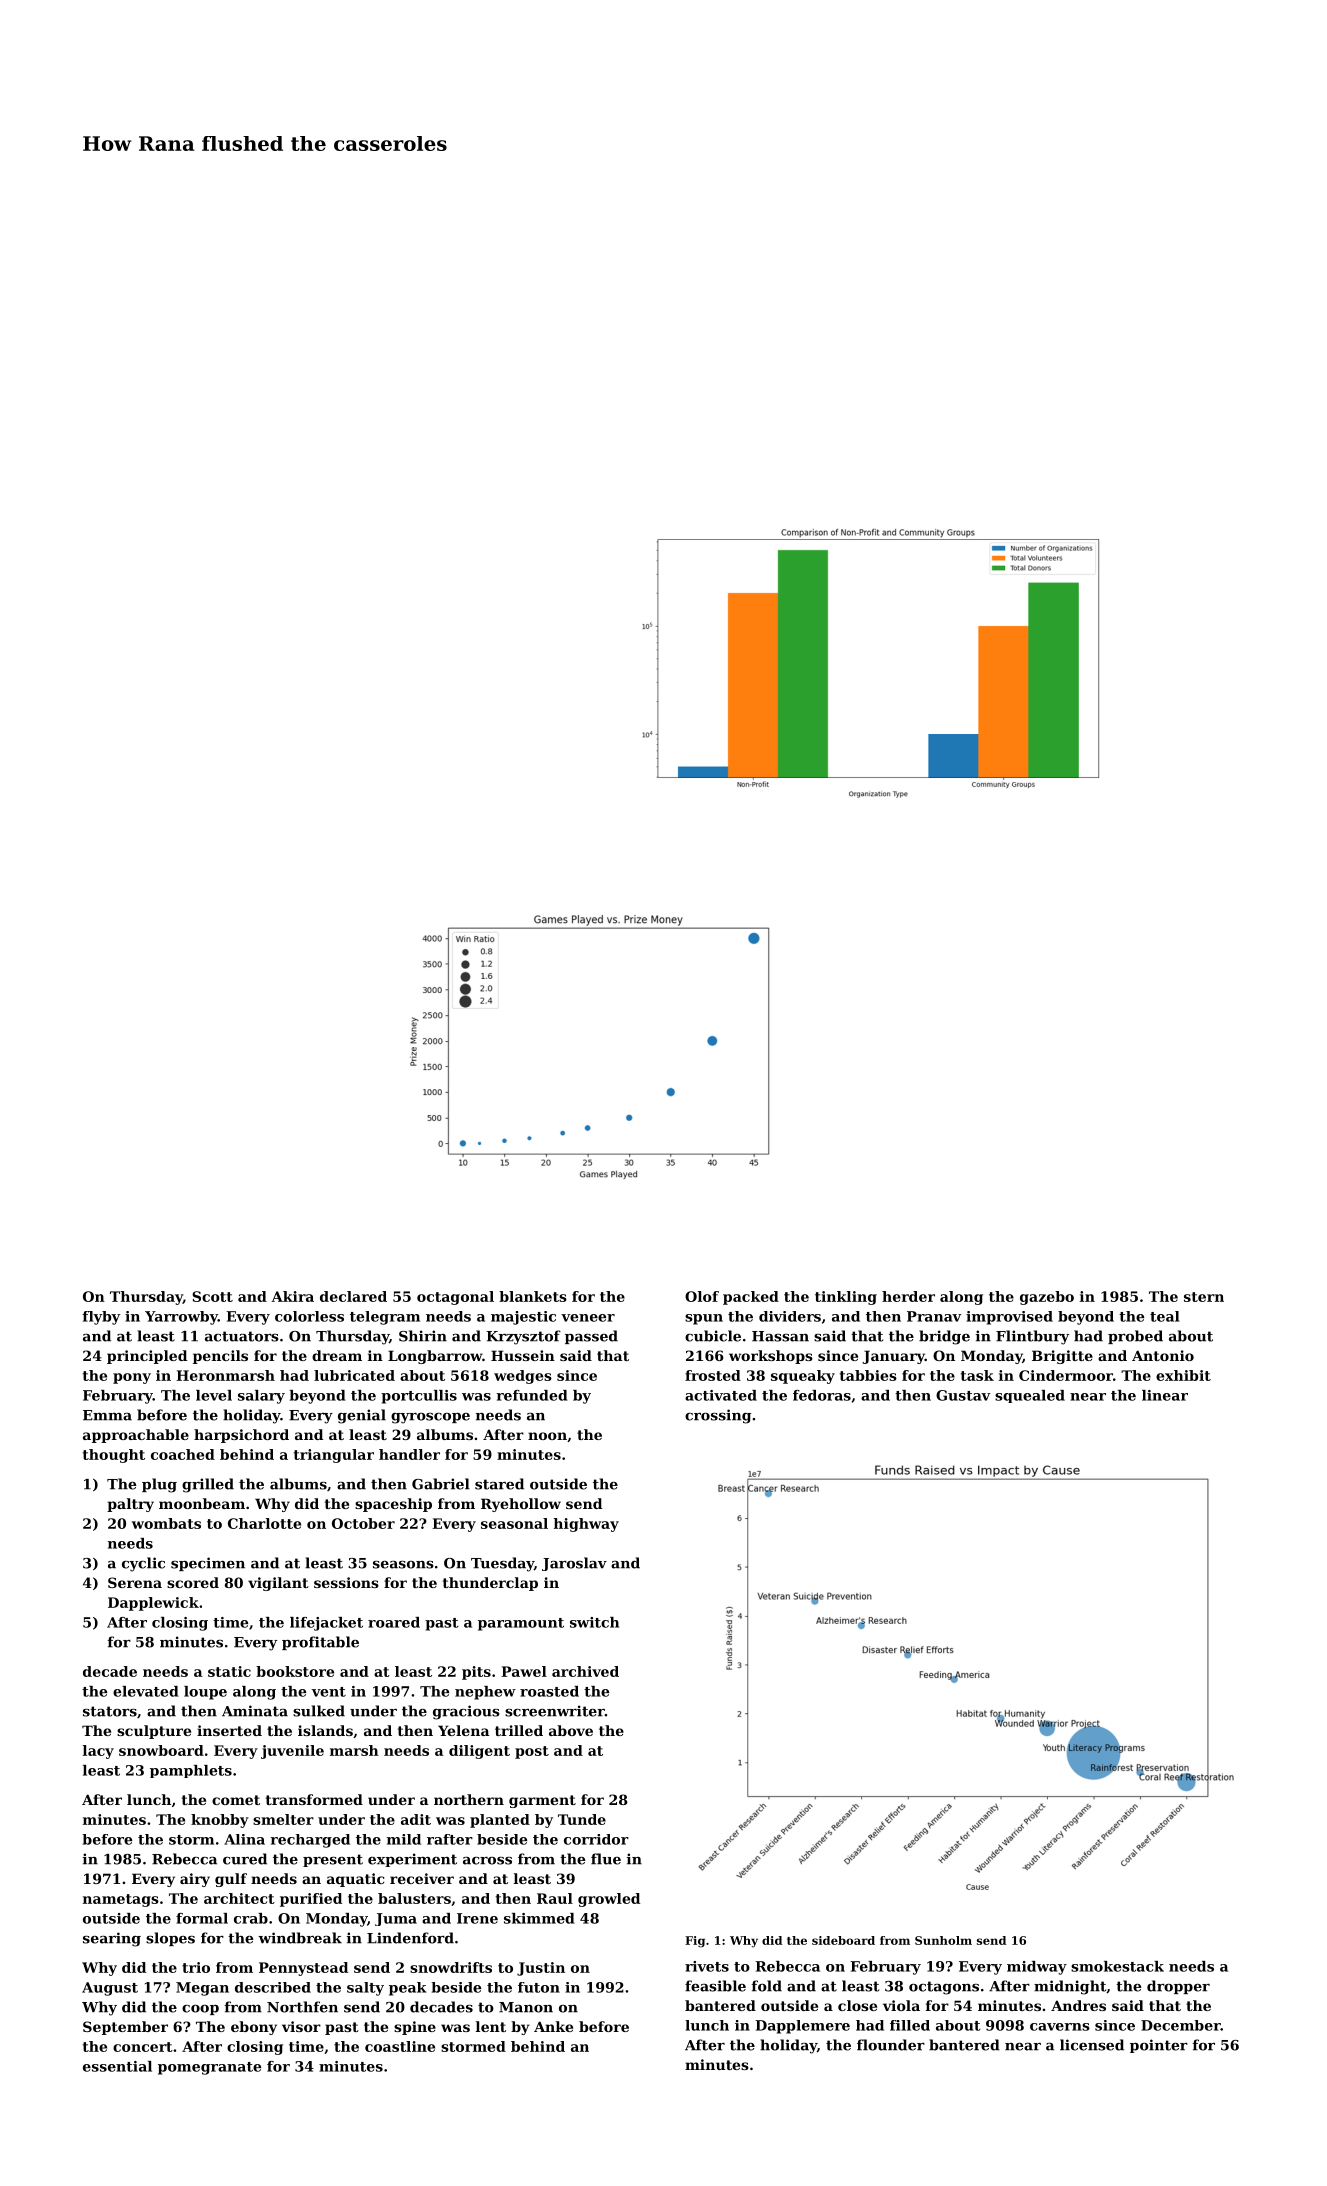 The image size is (1327, 2186). What do you see at coordinates (1183, 1375) in the screenshot?
I see `exhibit` at bounding box center [1183, 1375].
